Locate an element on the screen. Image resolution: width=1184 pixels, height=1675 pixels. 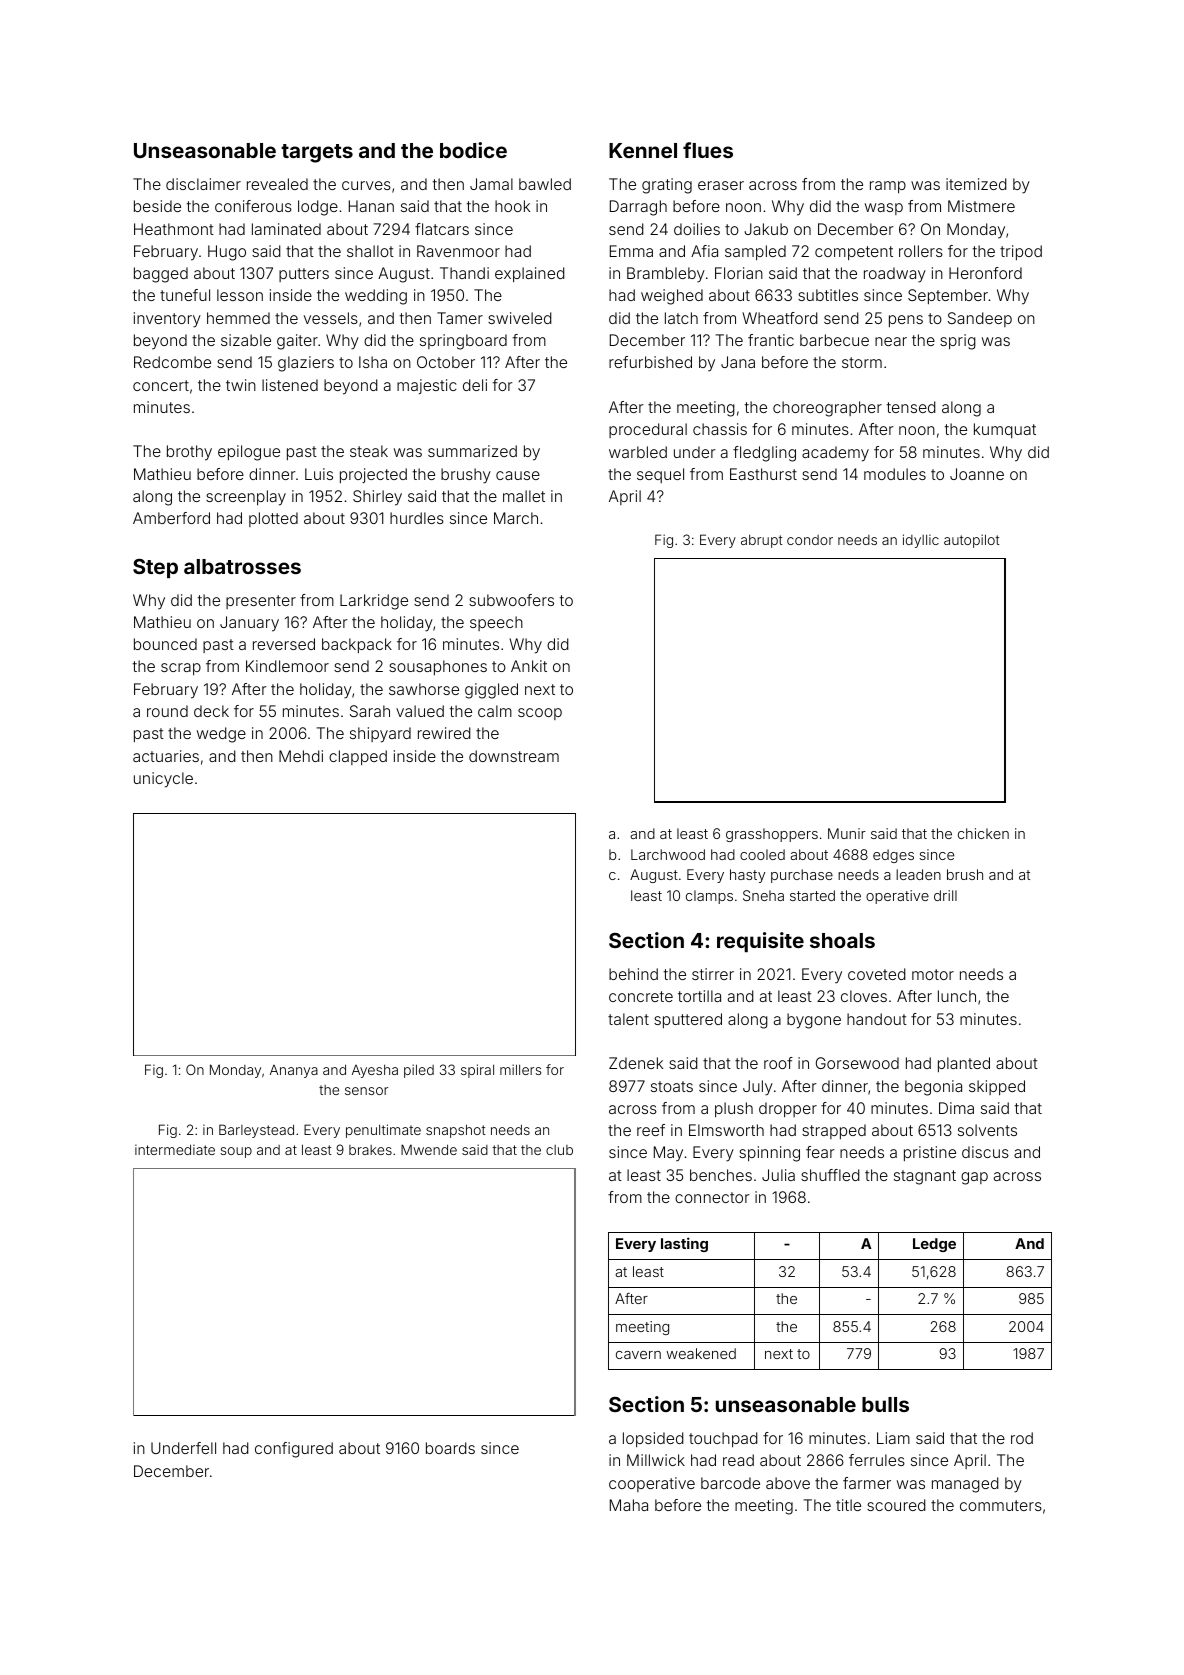
itemized is located at coordinates (976, 184).
